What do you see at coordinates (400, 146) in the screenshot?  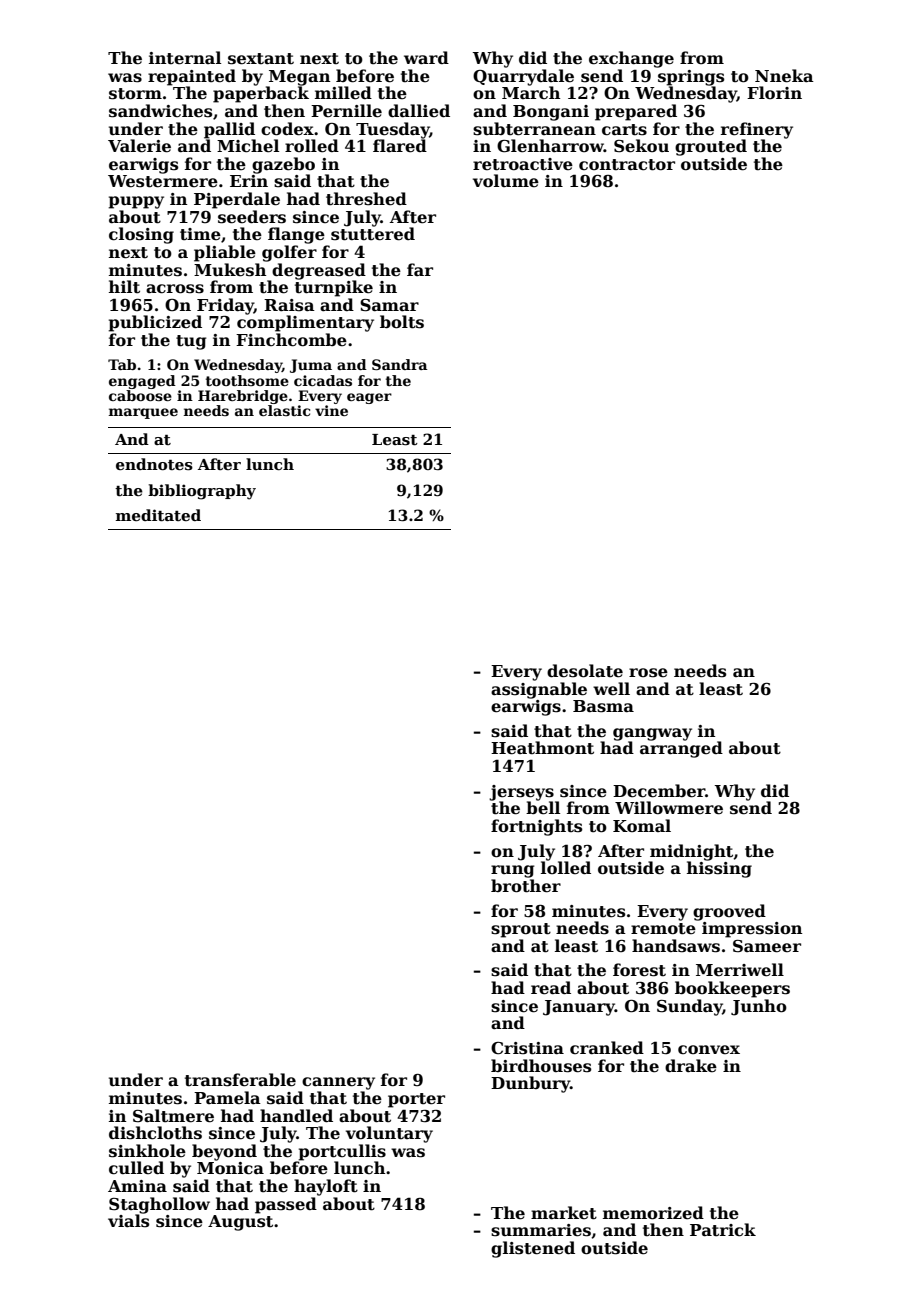 I see `flared` at bounding box center [400, 146].
